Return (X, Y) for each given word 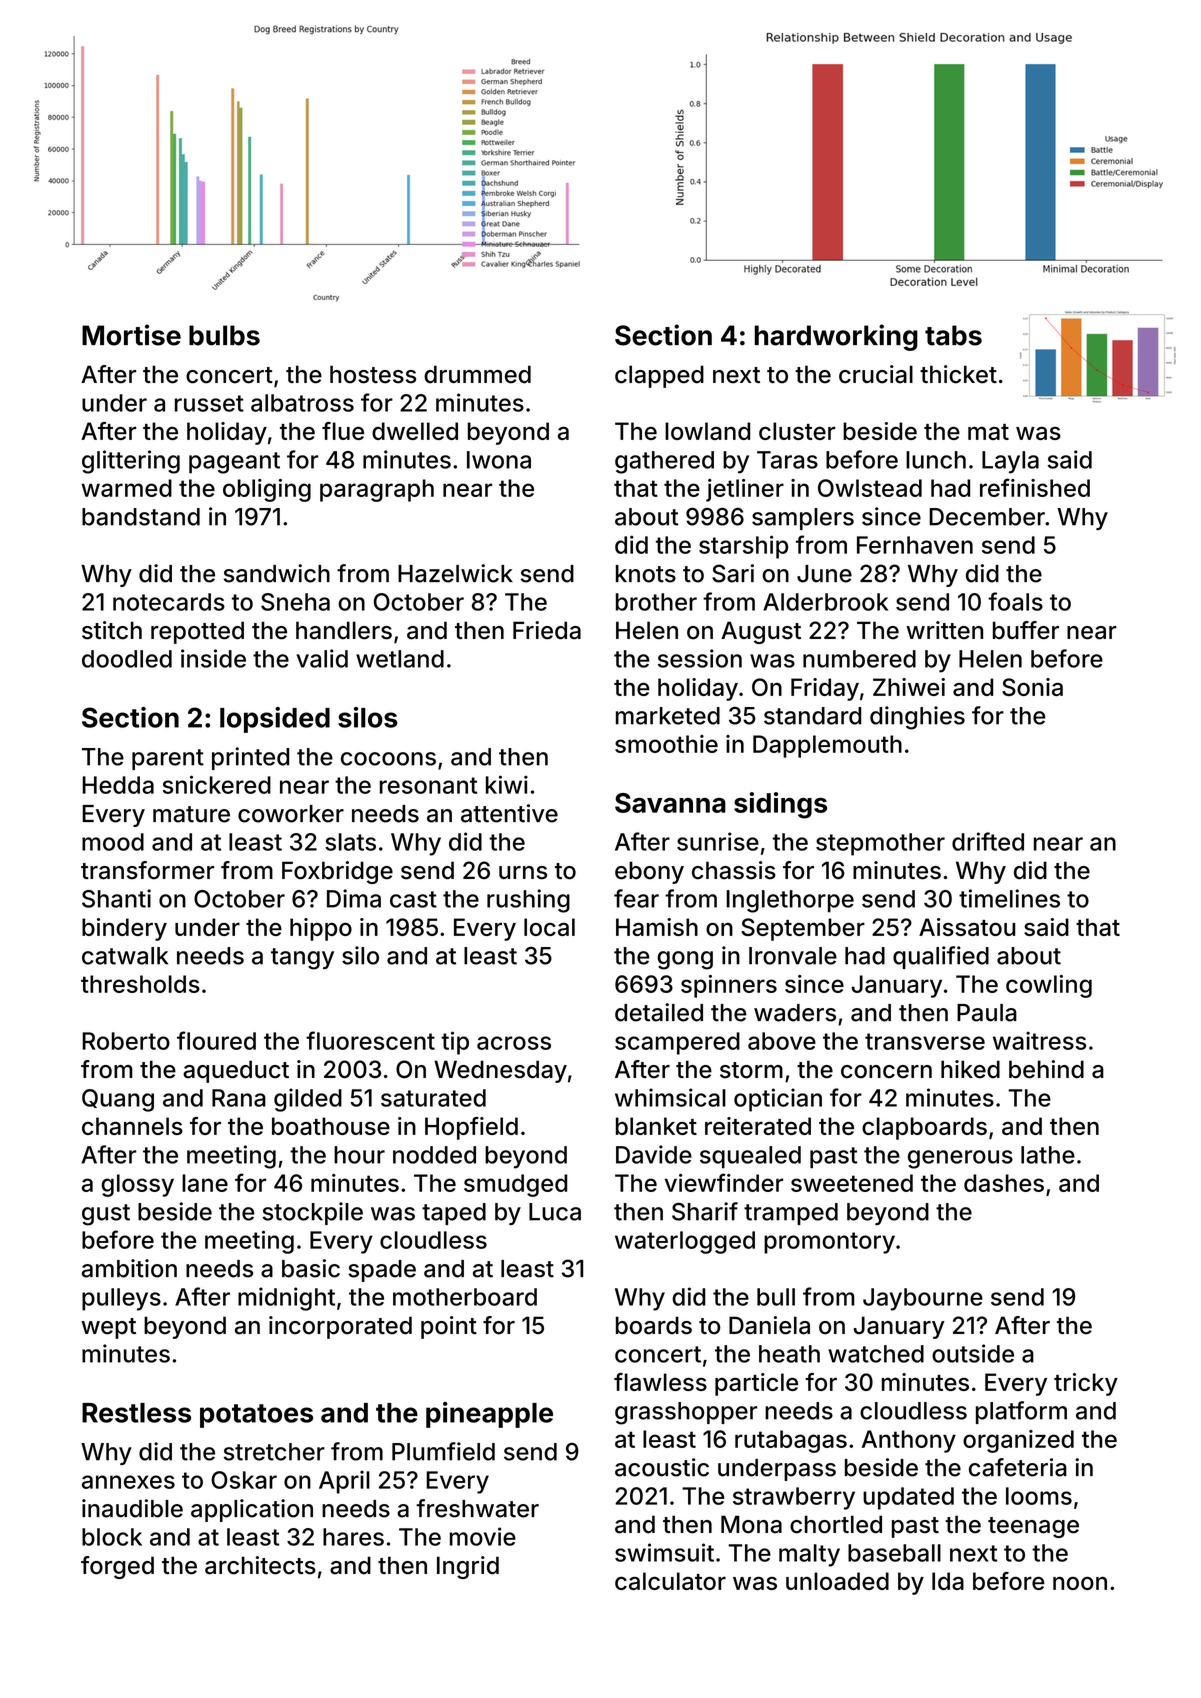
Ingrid (468, 1567)
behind (1046, 1069)
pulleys (121, 1299)
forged (117, 1567)
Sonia (1032, 687)
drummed (477, 374)
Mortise (131, 335)
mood (113, 842)
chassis (734, 870)
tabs (953, 335)
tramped (791, 1214)
